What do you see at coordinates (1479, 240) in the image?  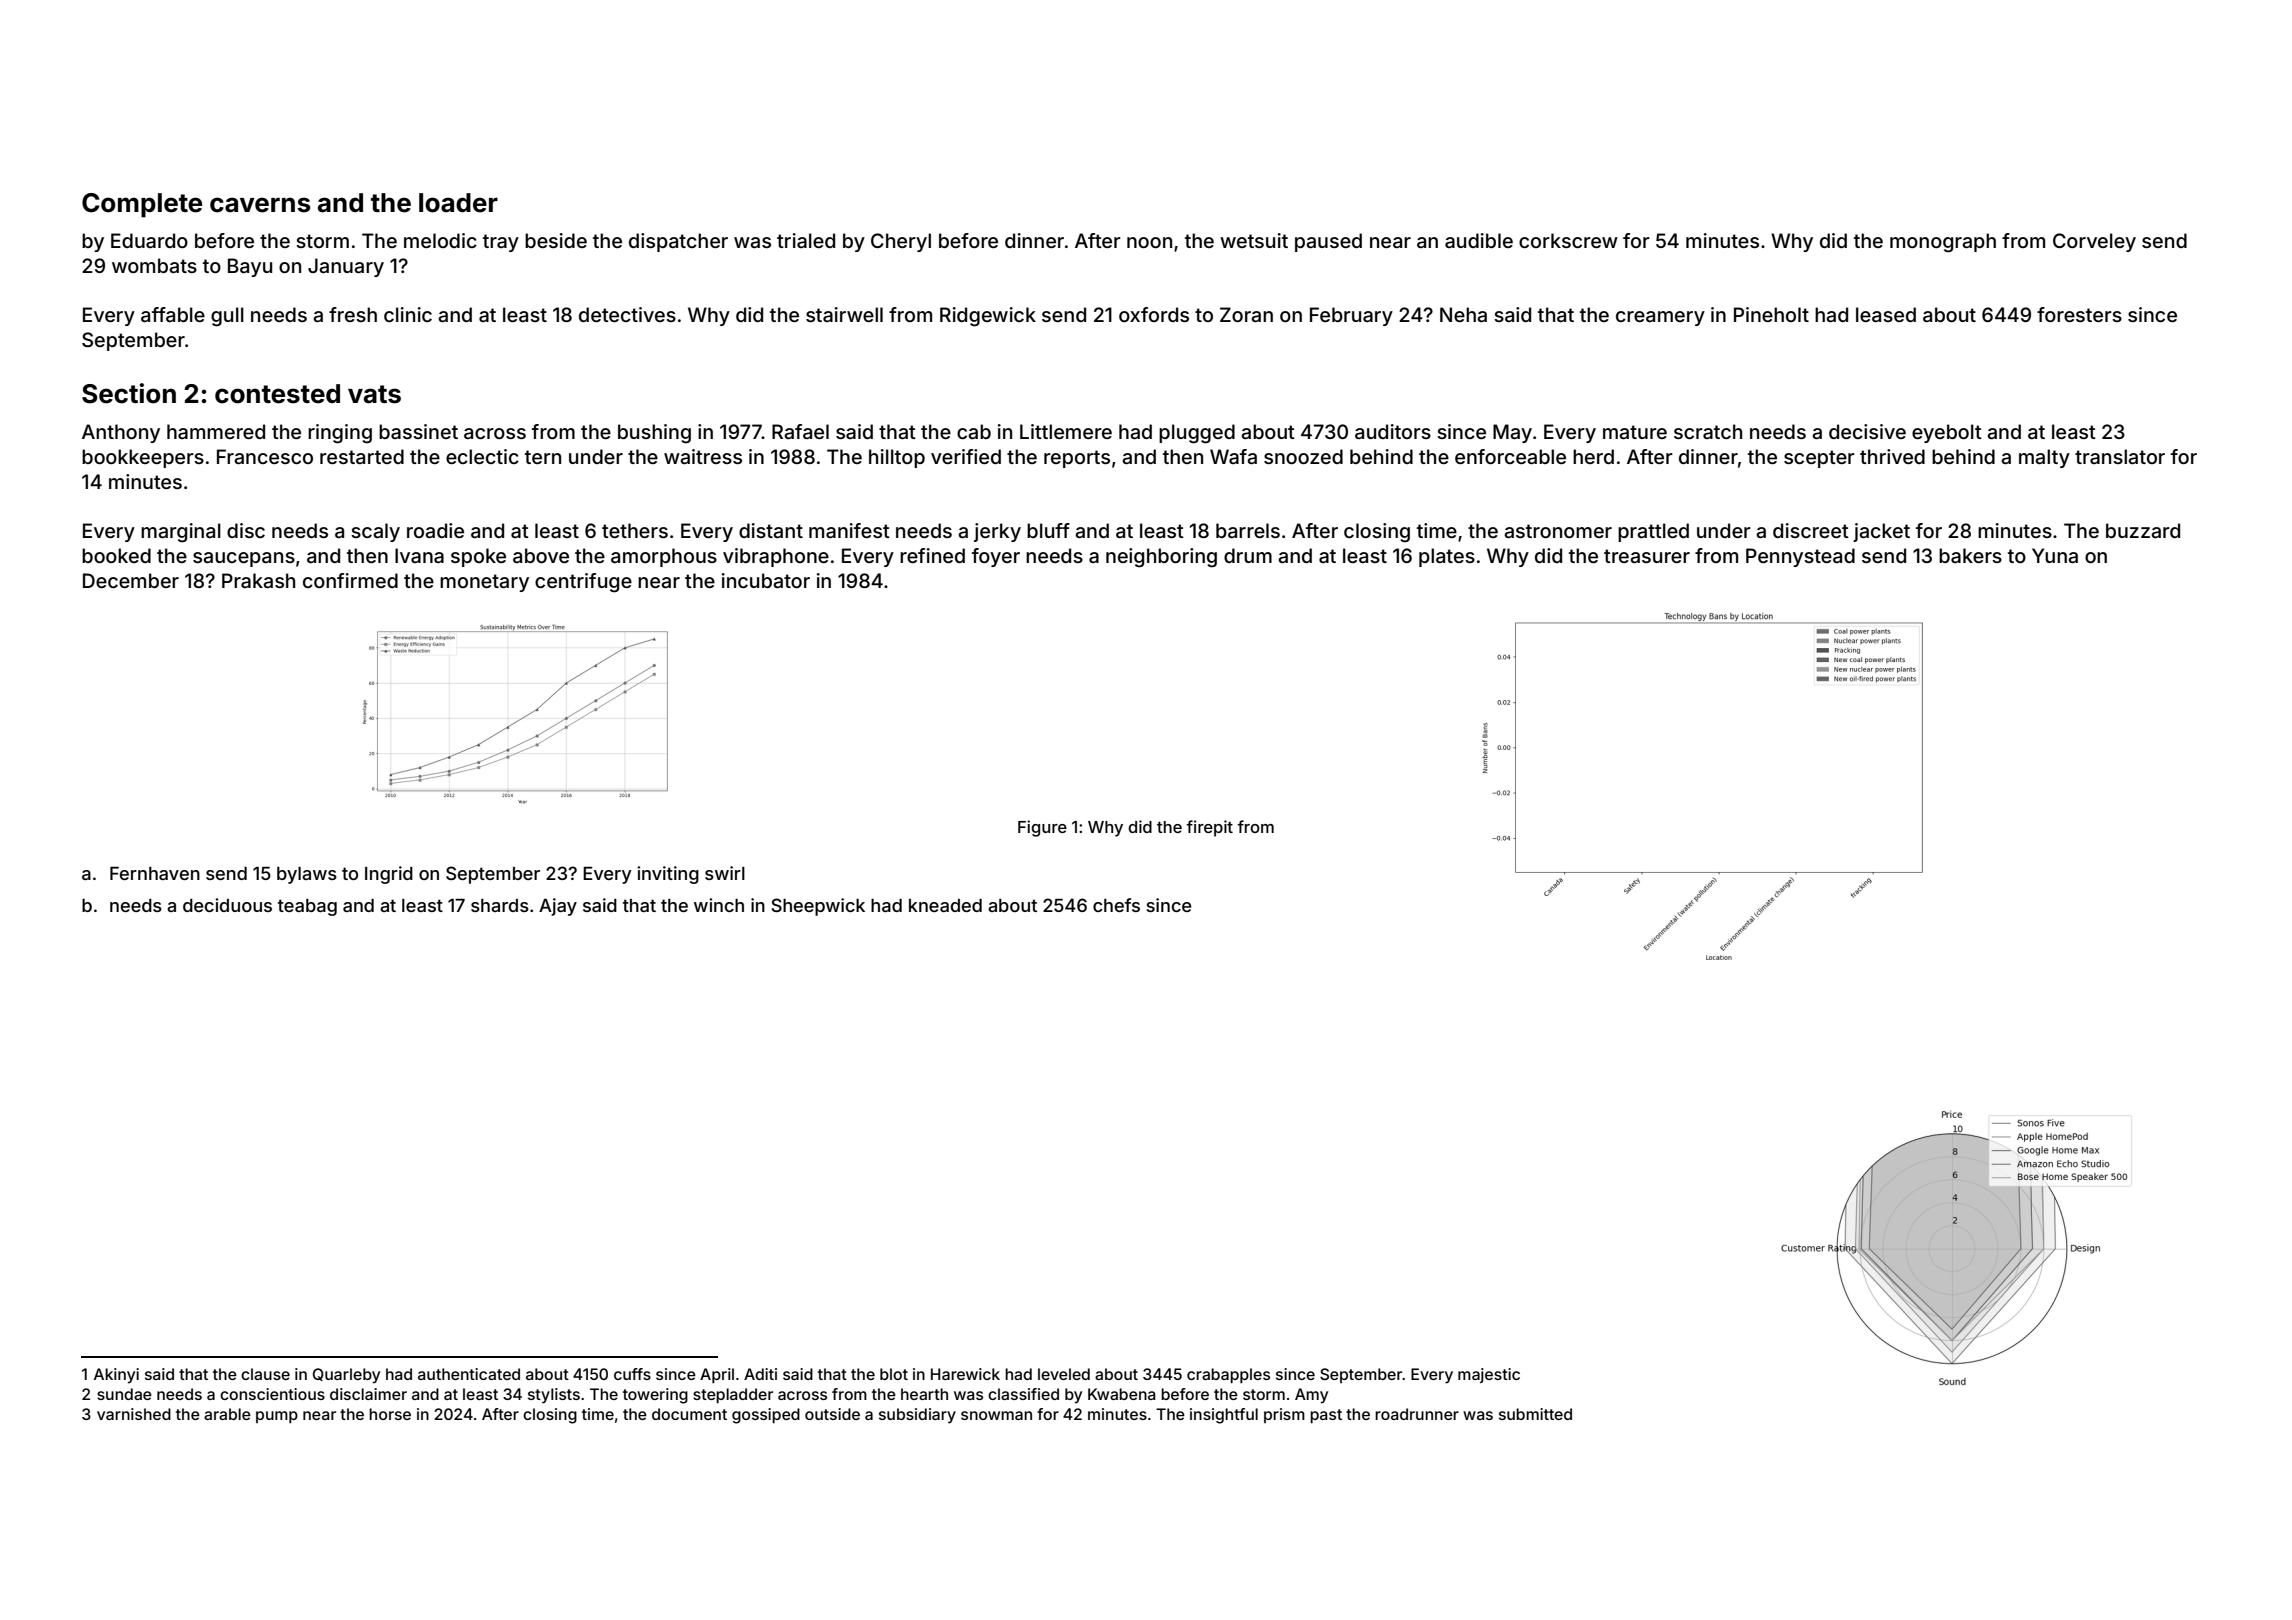 I see `audible` at bounding box center [1479, 240].
